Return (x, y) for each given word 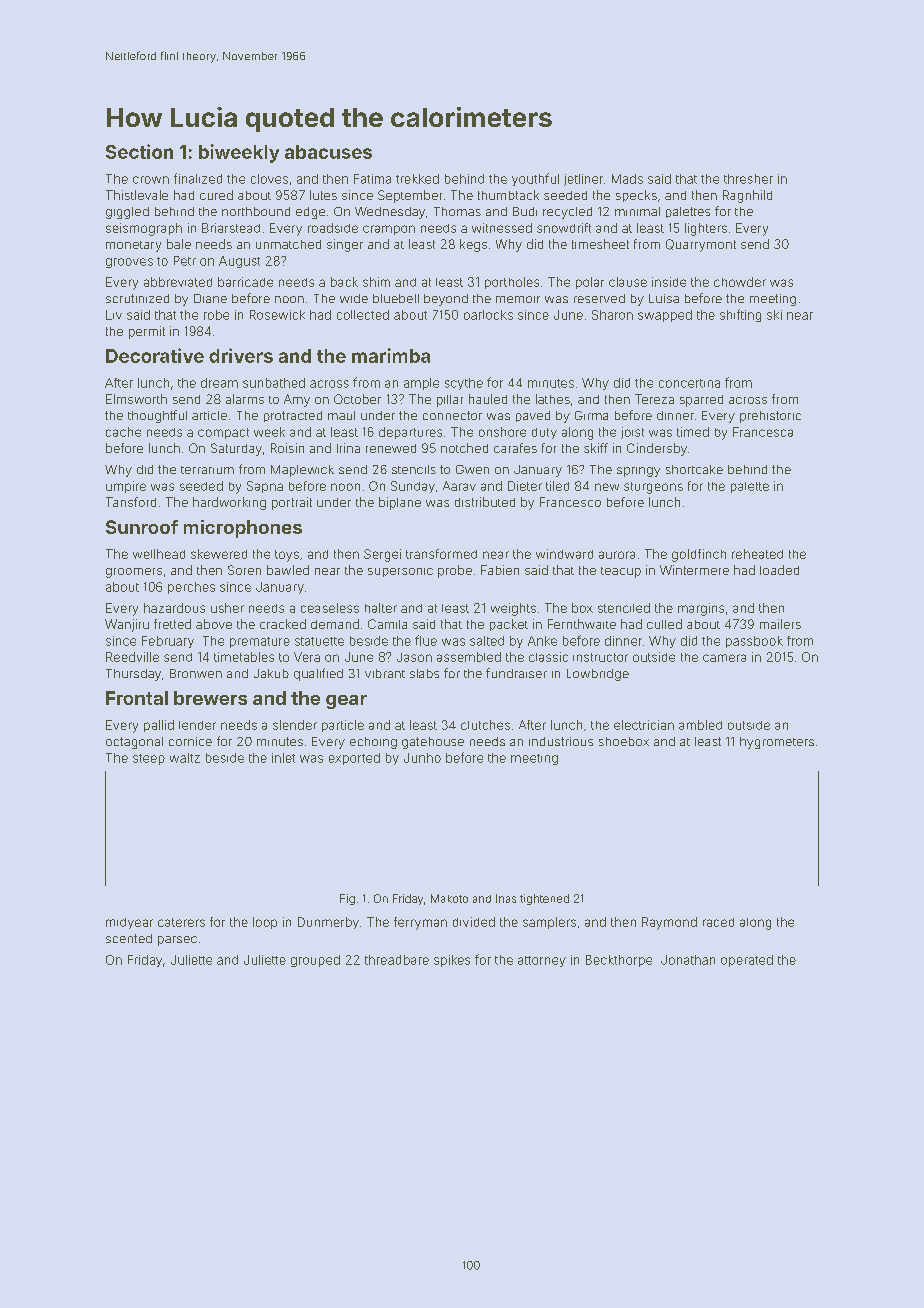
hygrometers (777, 743)
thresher (748, 179)
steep (149, 759)
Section (139, 151)
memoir (518, 299)
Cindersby (657, 449)
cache (123, 432)
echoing (373, 743)
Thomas (457, 211)
